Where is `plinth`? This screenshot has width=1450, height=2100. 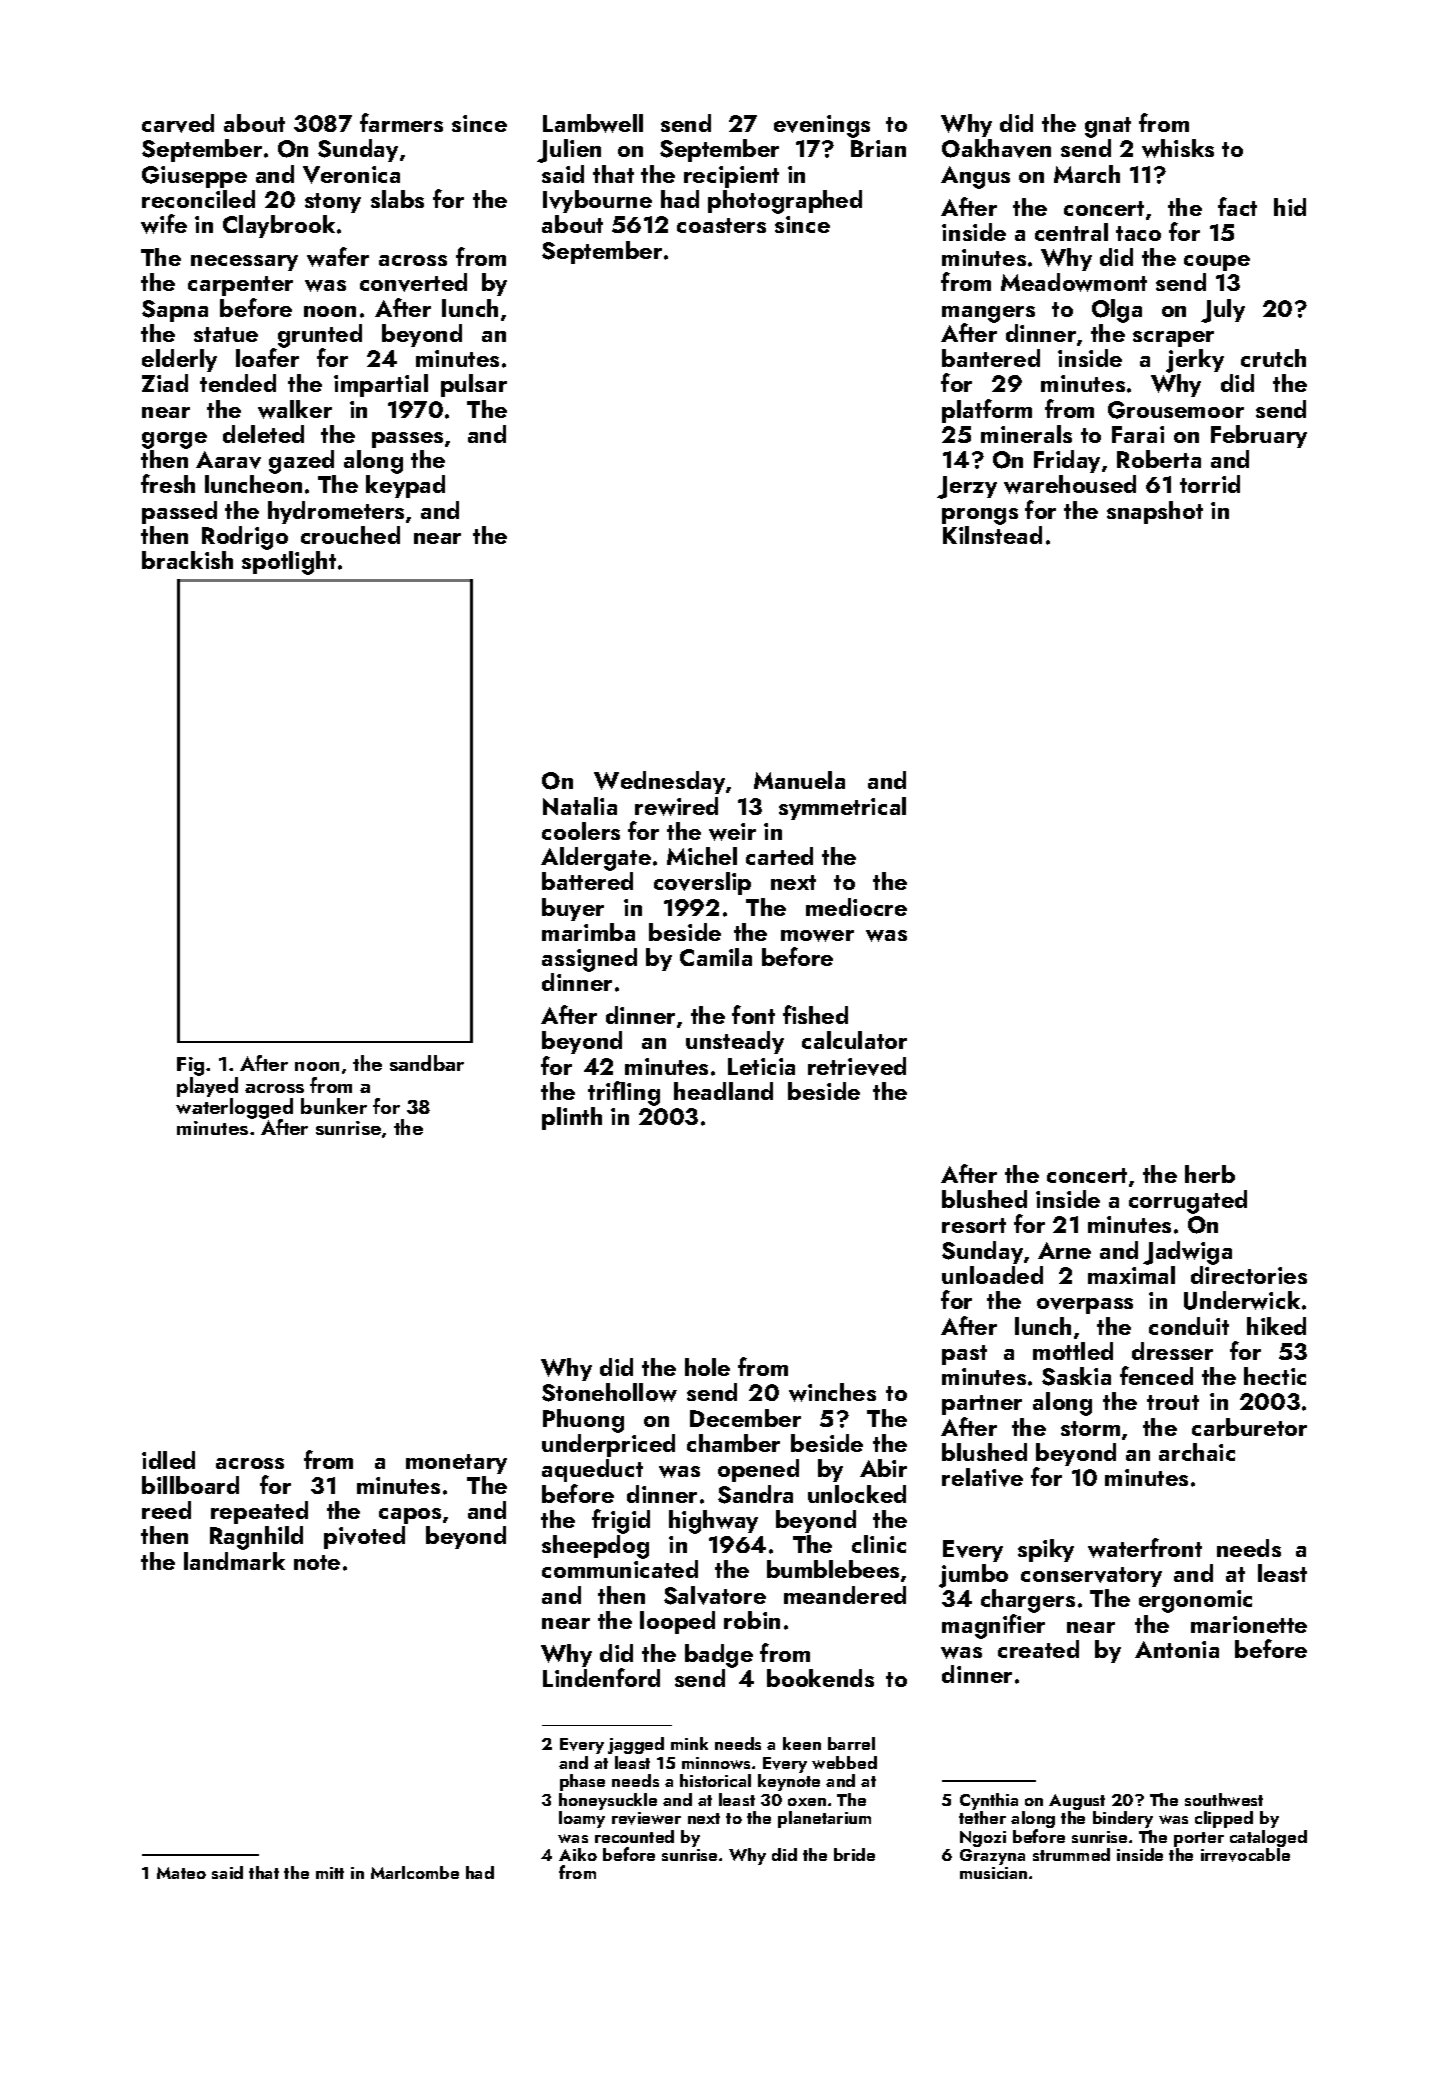 plinth is located at coordinates (572, 1118).
